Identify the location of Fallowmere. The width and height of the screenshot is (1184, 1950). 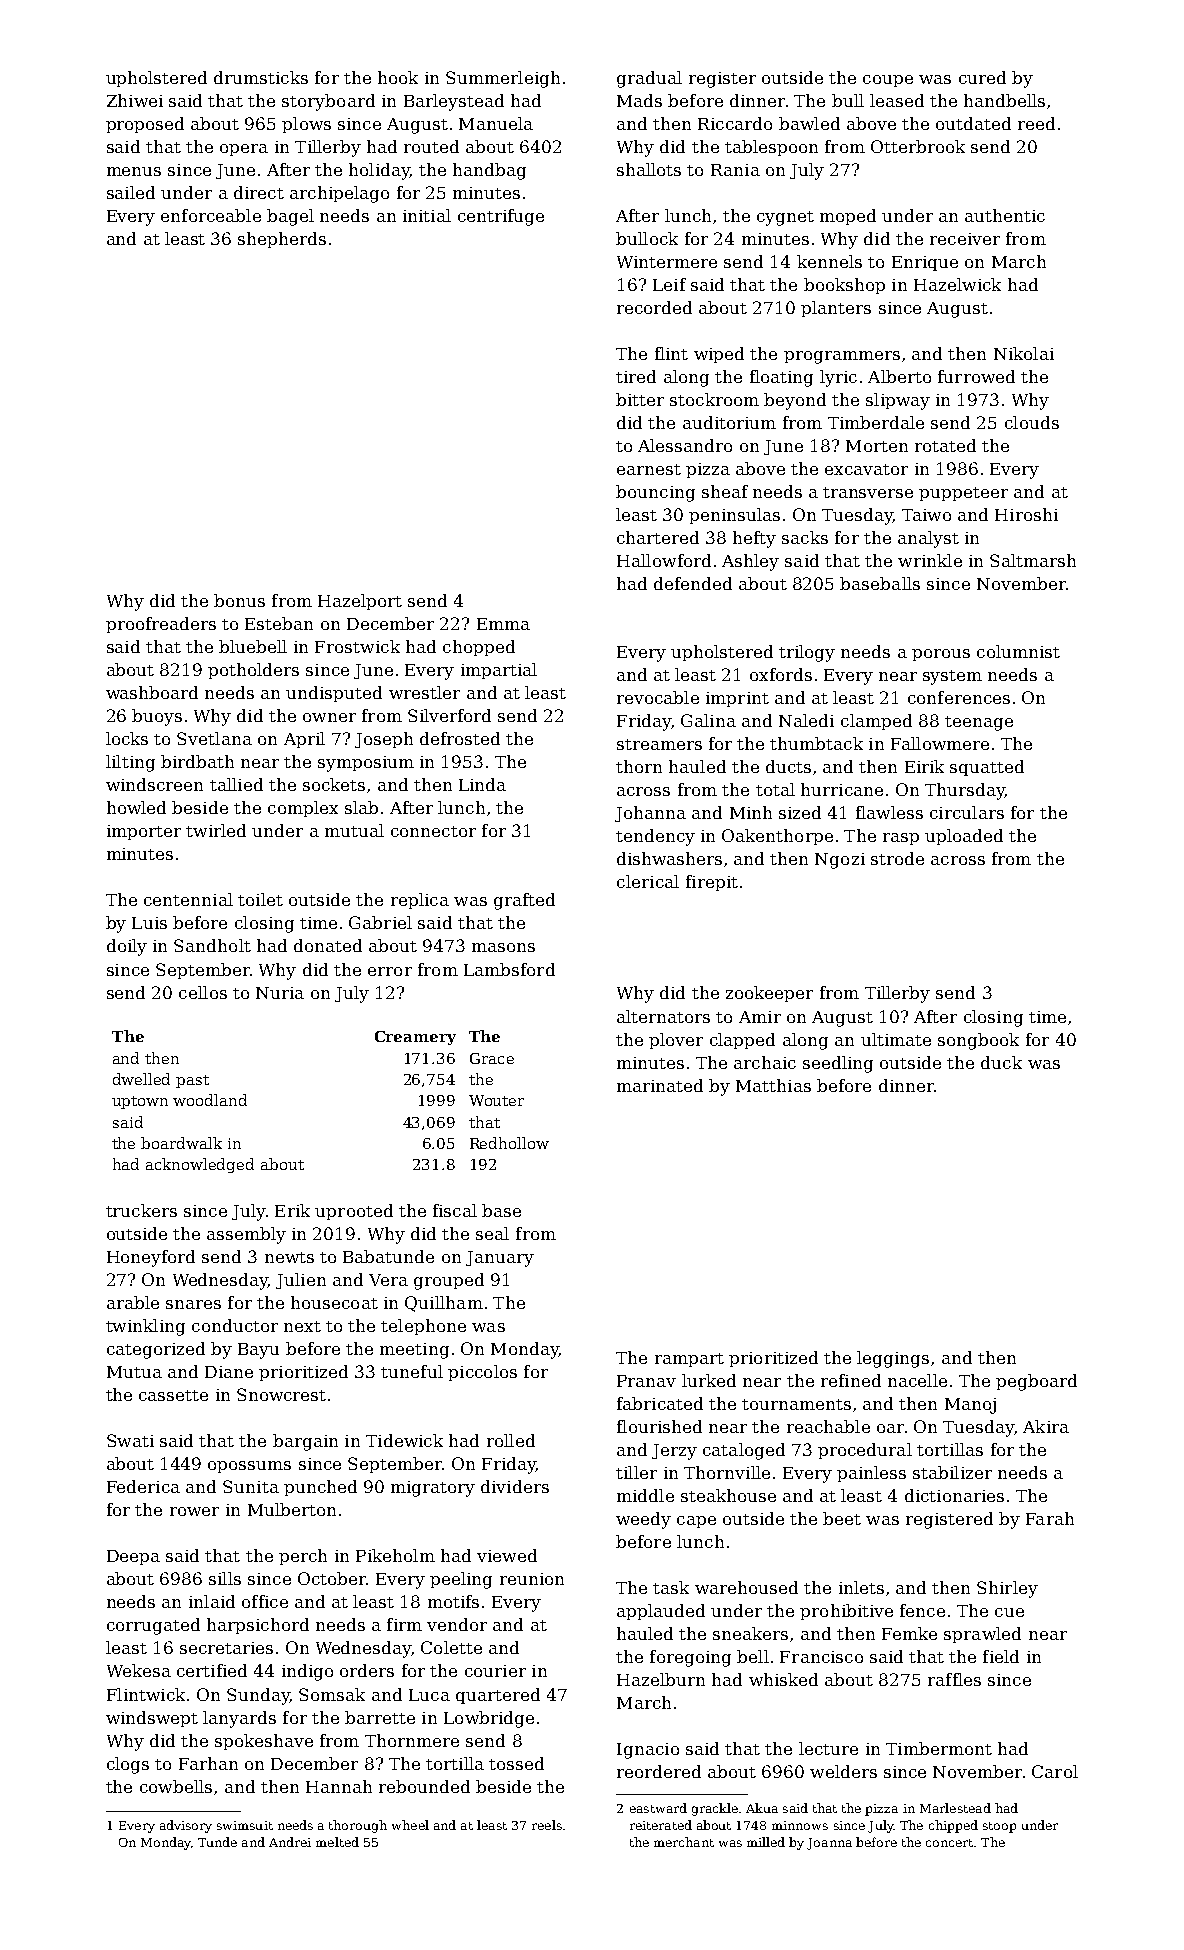
(940, 743).
